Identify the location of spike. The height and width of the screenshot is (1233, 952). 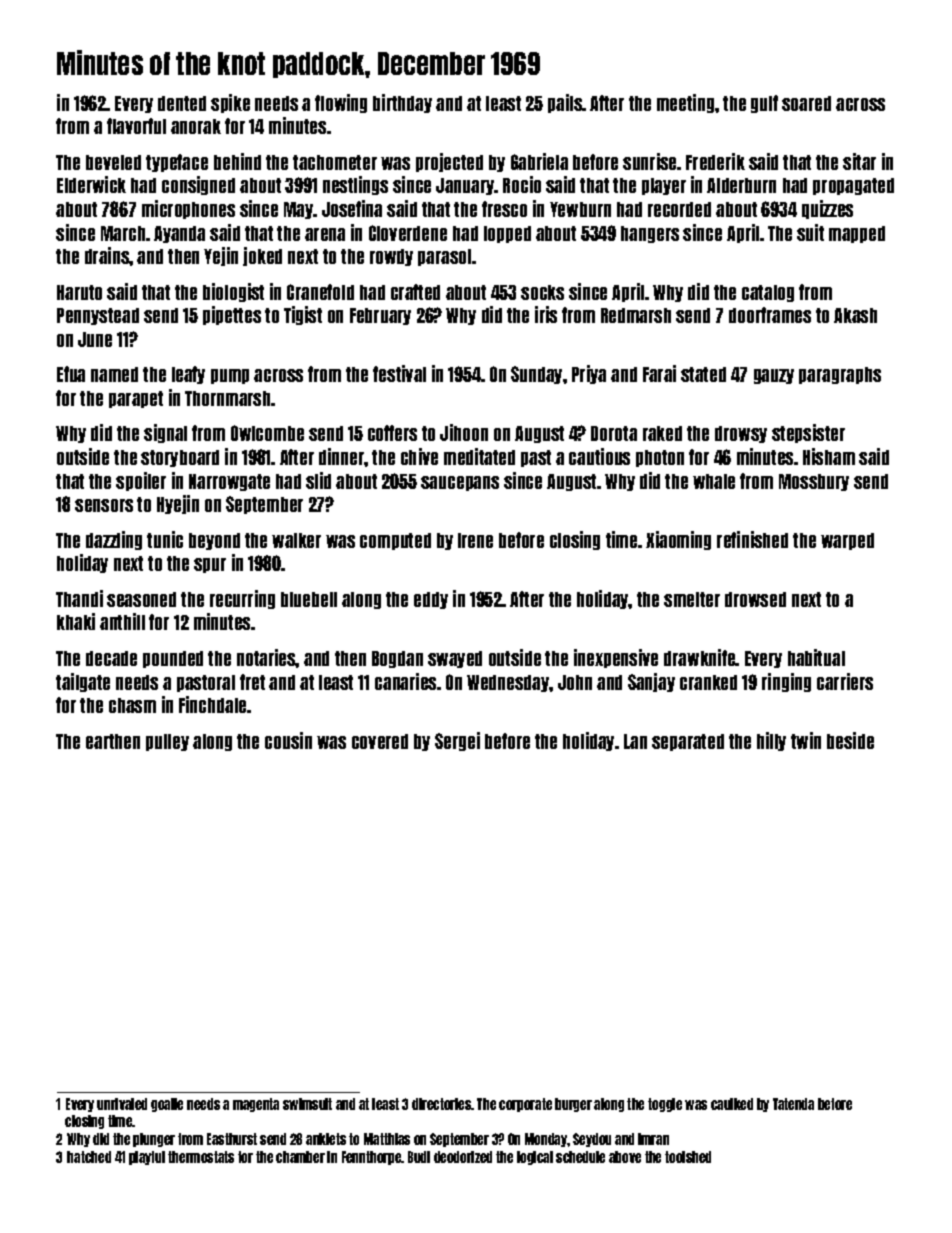
(230, 103).
